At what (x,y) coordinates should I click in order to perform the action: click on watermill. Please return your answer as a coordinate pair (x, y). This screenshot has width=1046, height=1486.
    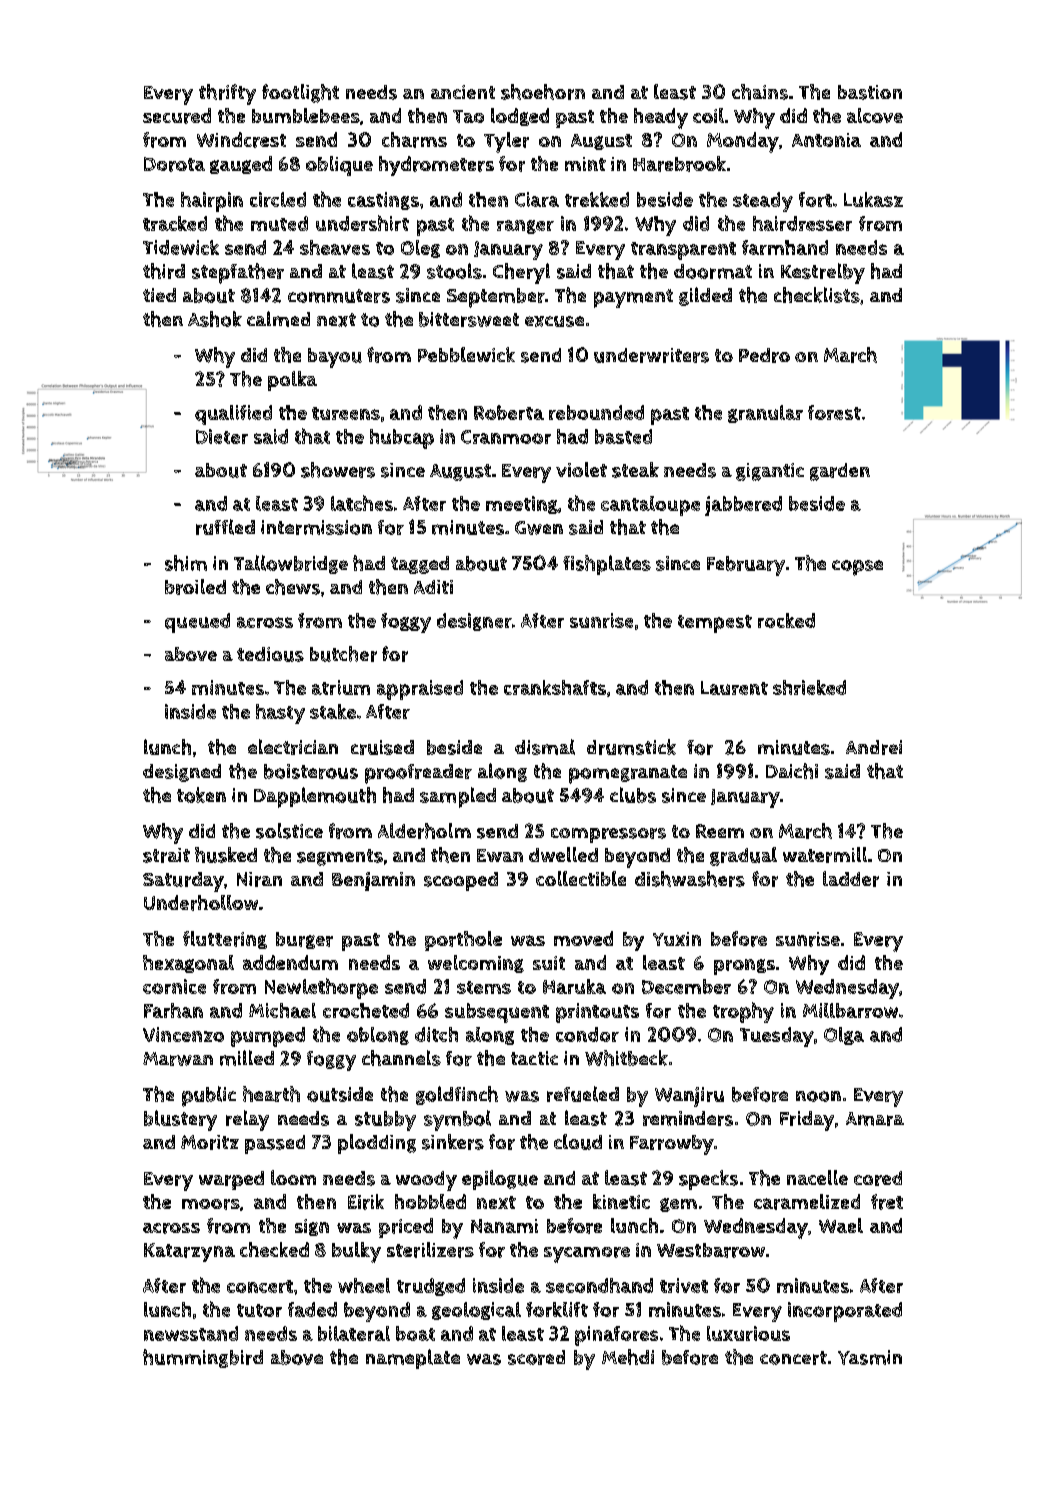
    Looking at the image, I should click on (825, 855).
